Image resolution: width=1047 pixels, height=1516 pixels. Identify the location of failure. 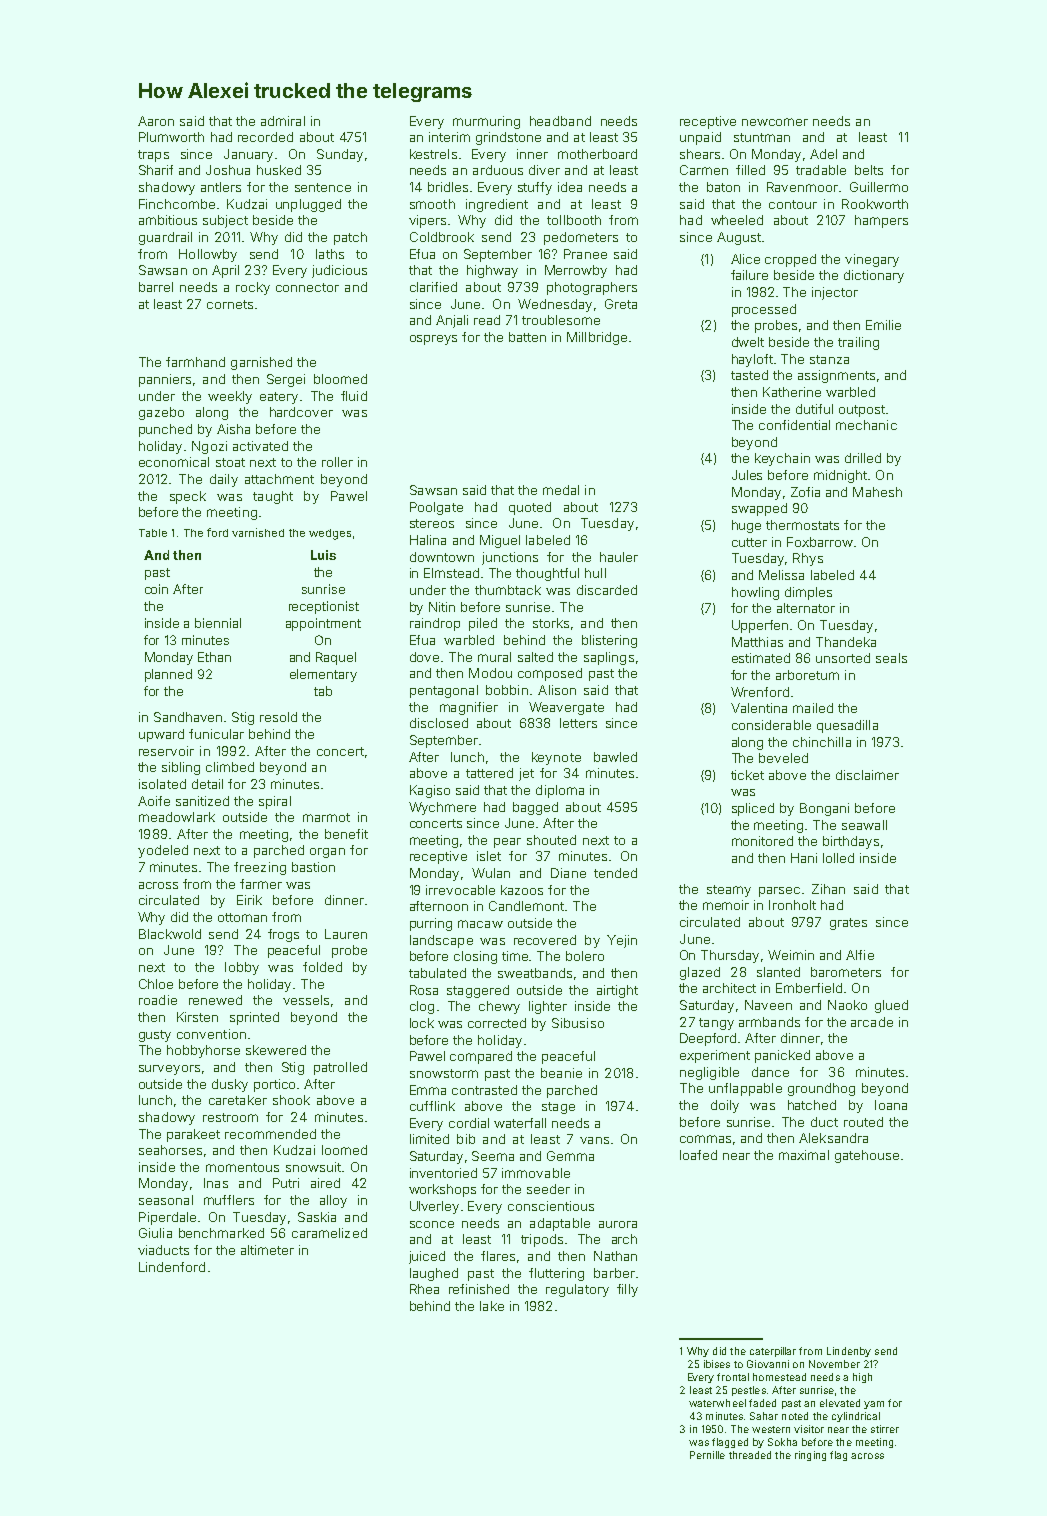
(749, 275).
